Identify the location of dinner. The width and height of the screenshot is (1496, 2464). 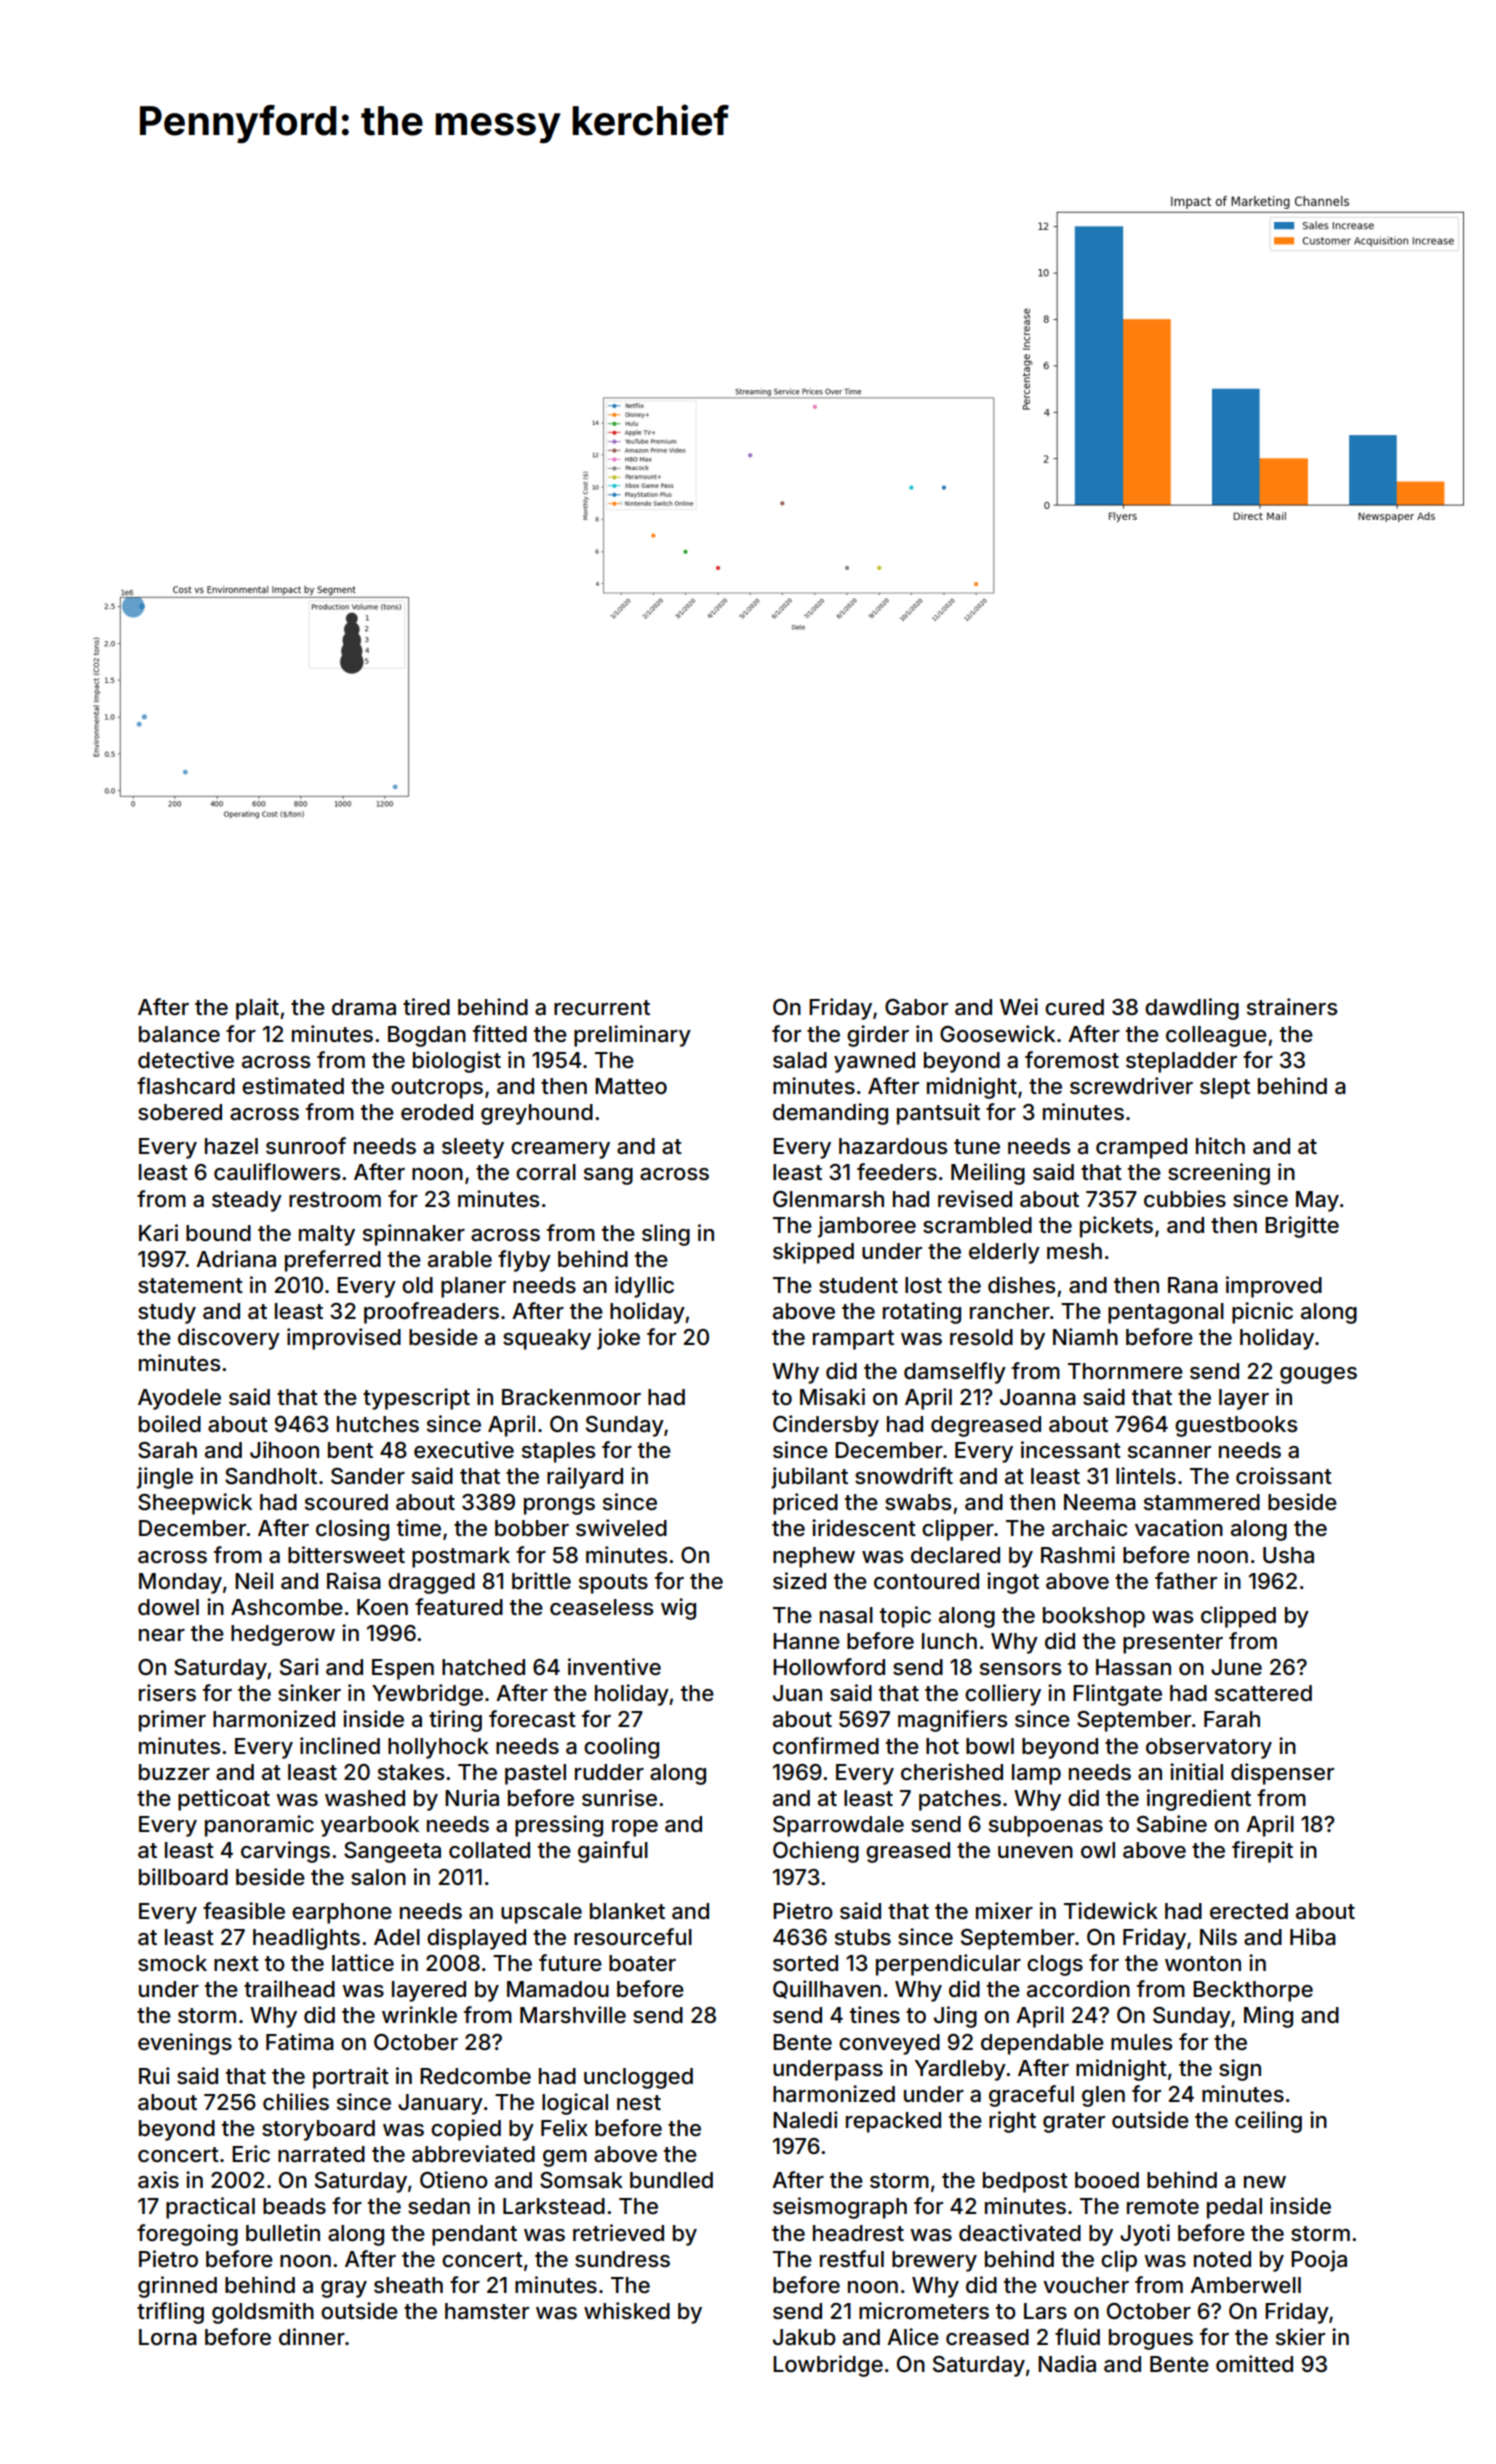
(312, 2336).
